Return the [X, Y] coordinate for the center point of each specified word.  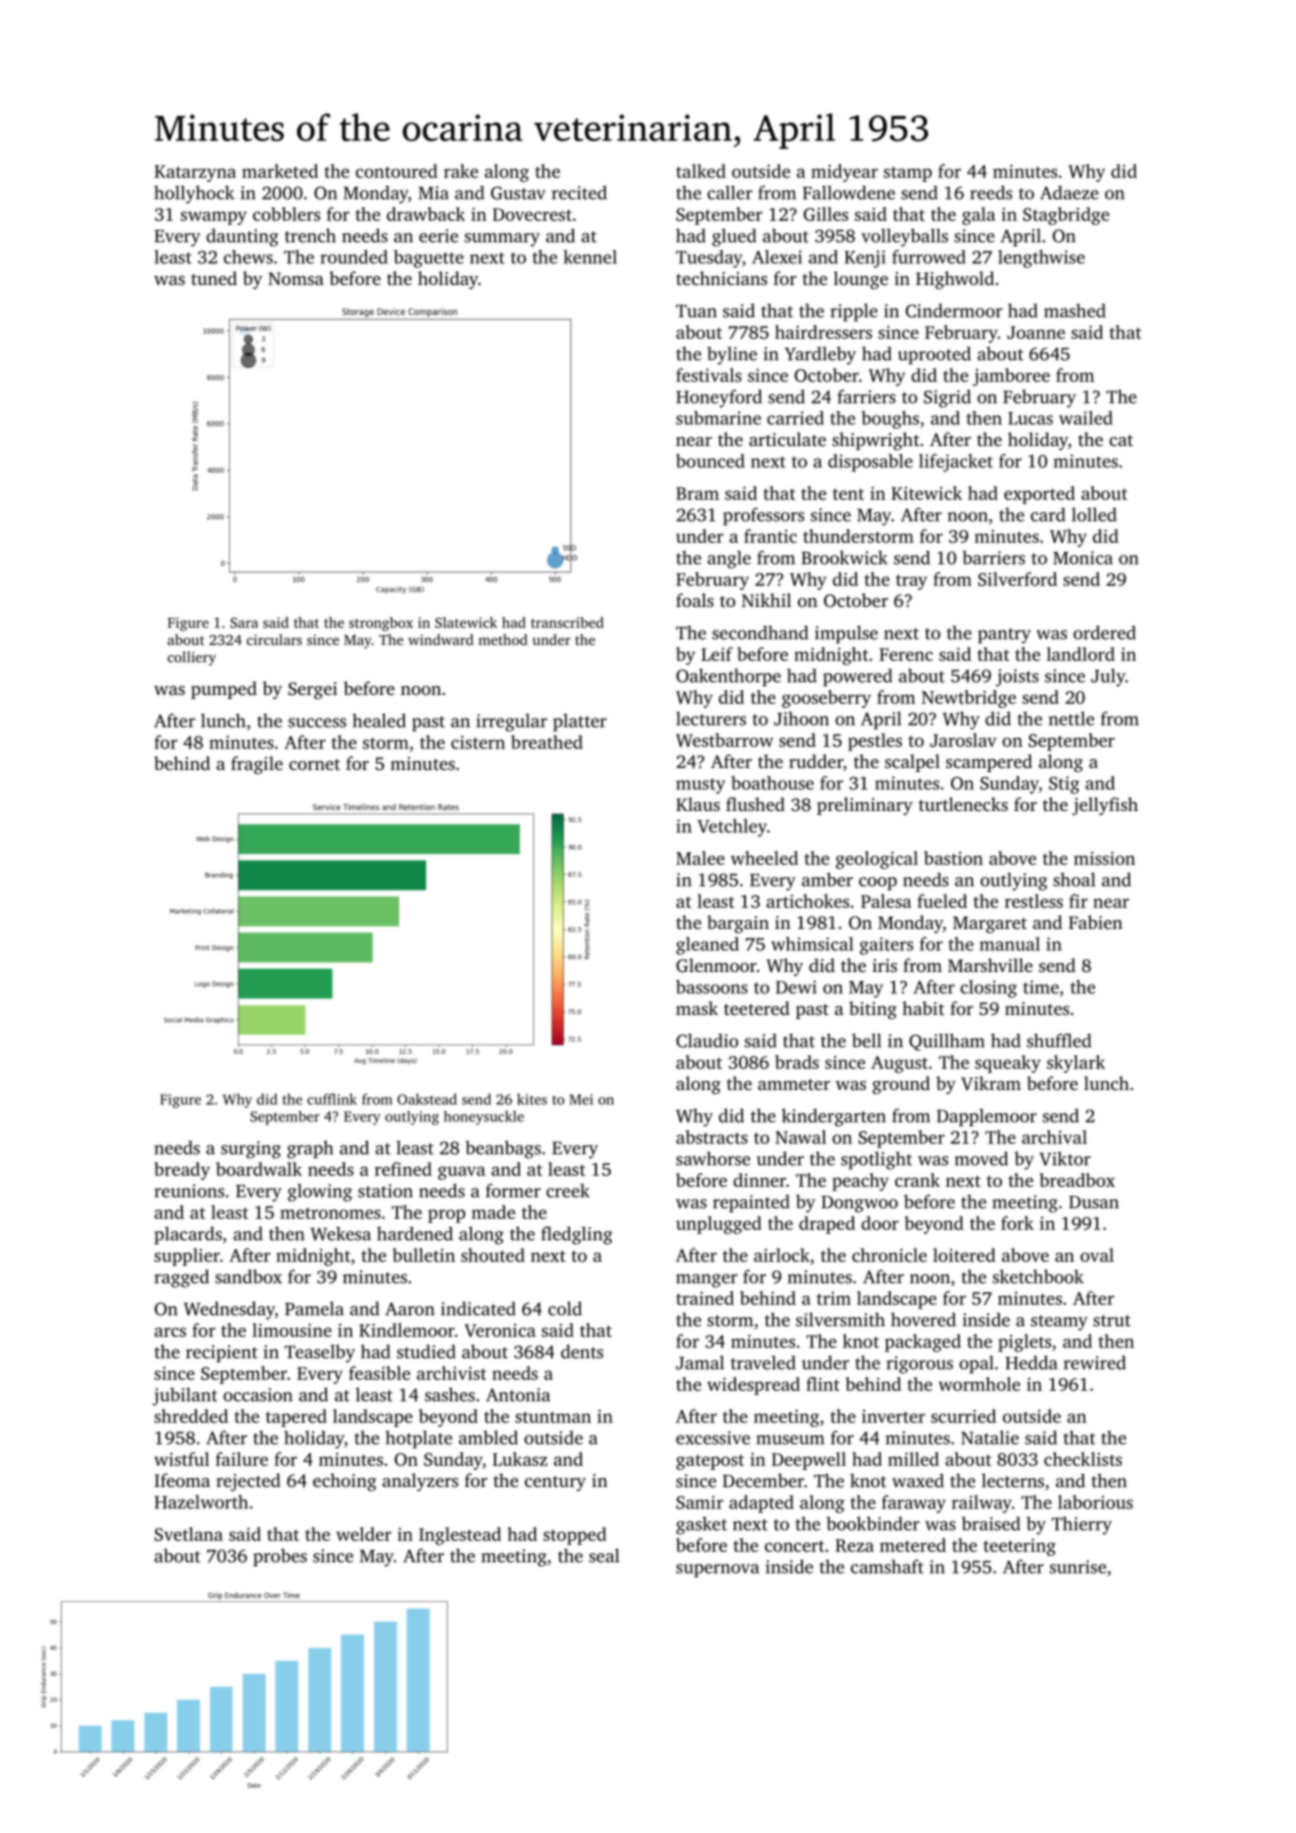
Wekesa [340, 1233]
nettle [1071, 718]
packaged [923, 1343]
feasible [379, 1373]
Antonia [518, 1395]
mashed [1075, 310]
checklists [1083, 1459]
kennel [590, 257]
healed [379, 720]
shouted [493, 1255]
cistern [478, 742]
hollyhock [194, 194]
